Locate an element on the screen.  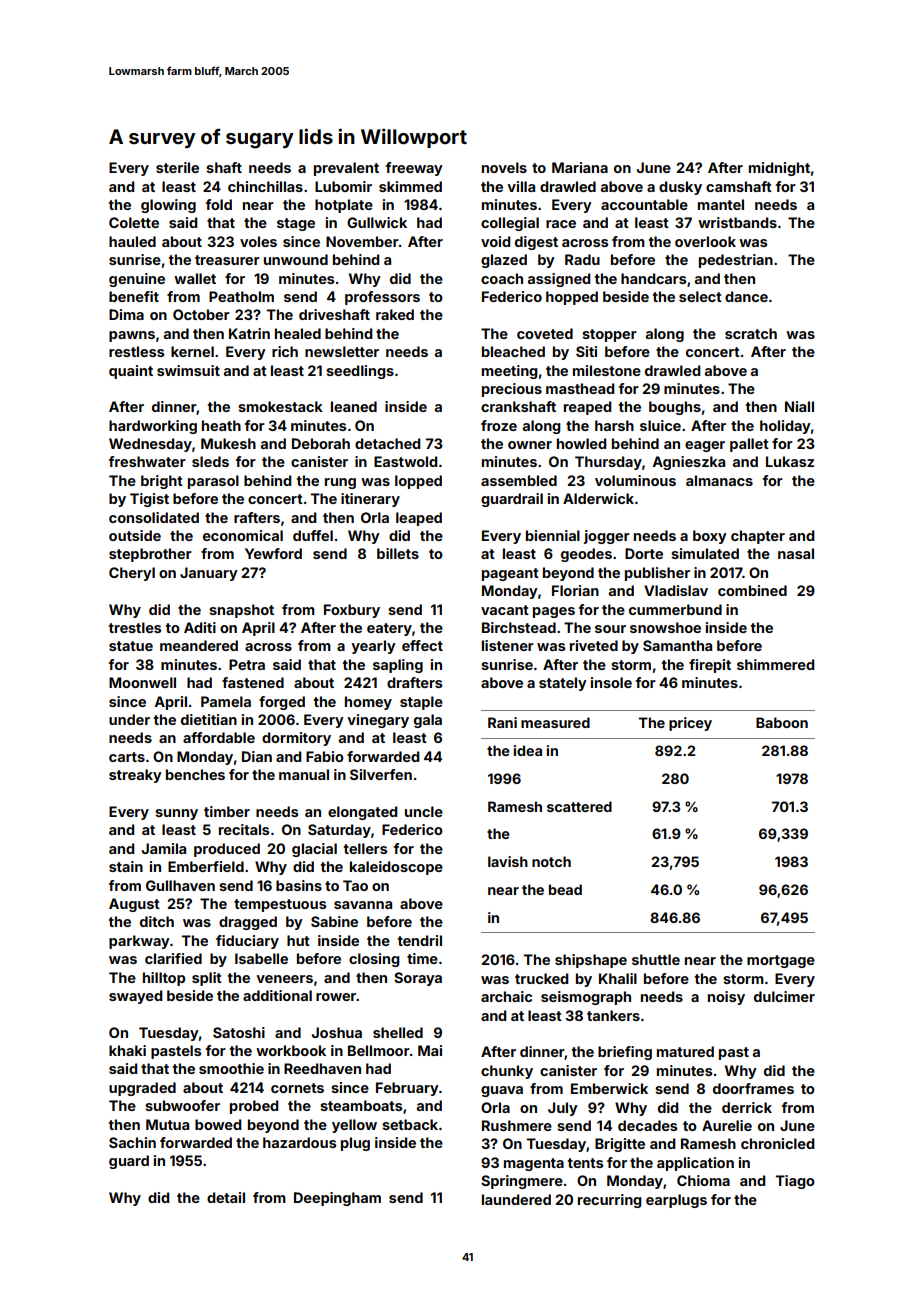
Baboon is located at coordinates (782, 722).
